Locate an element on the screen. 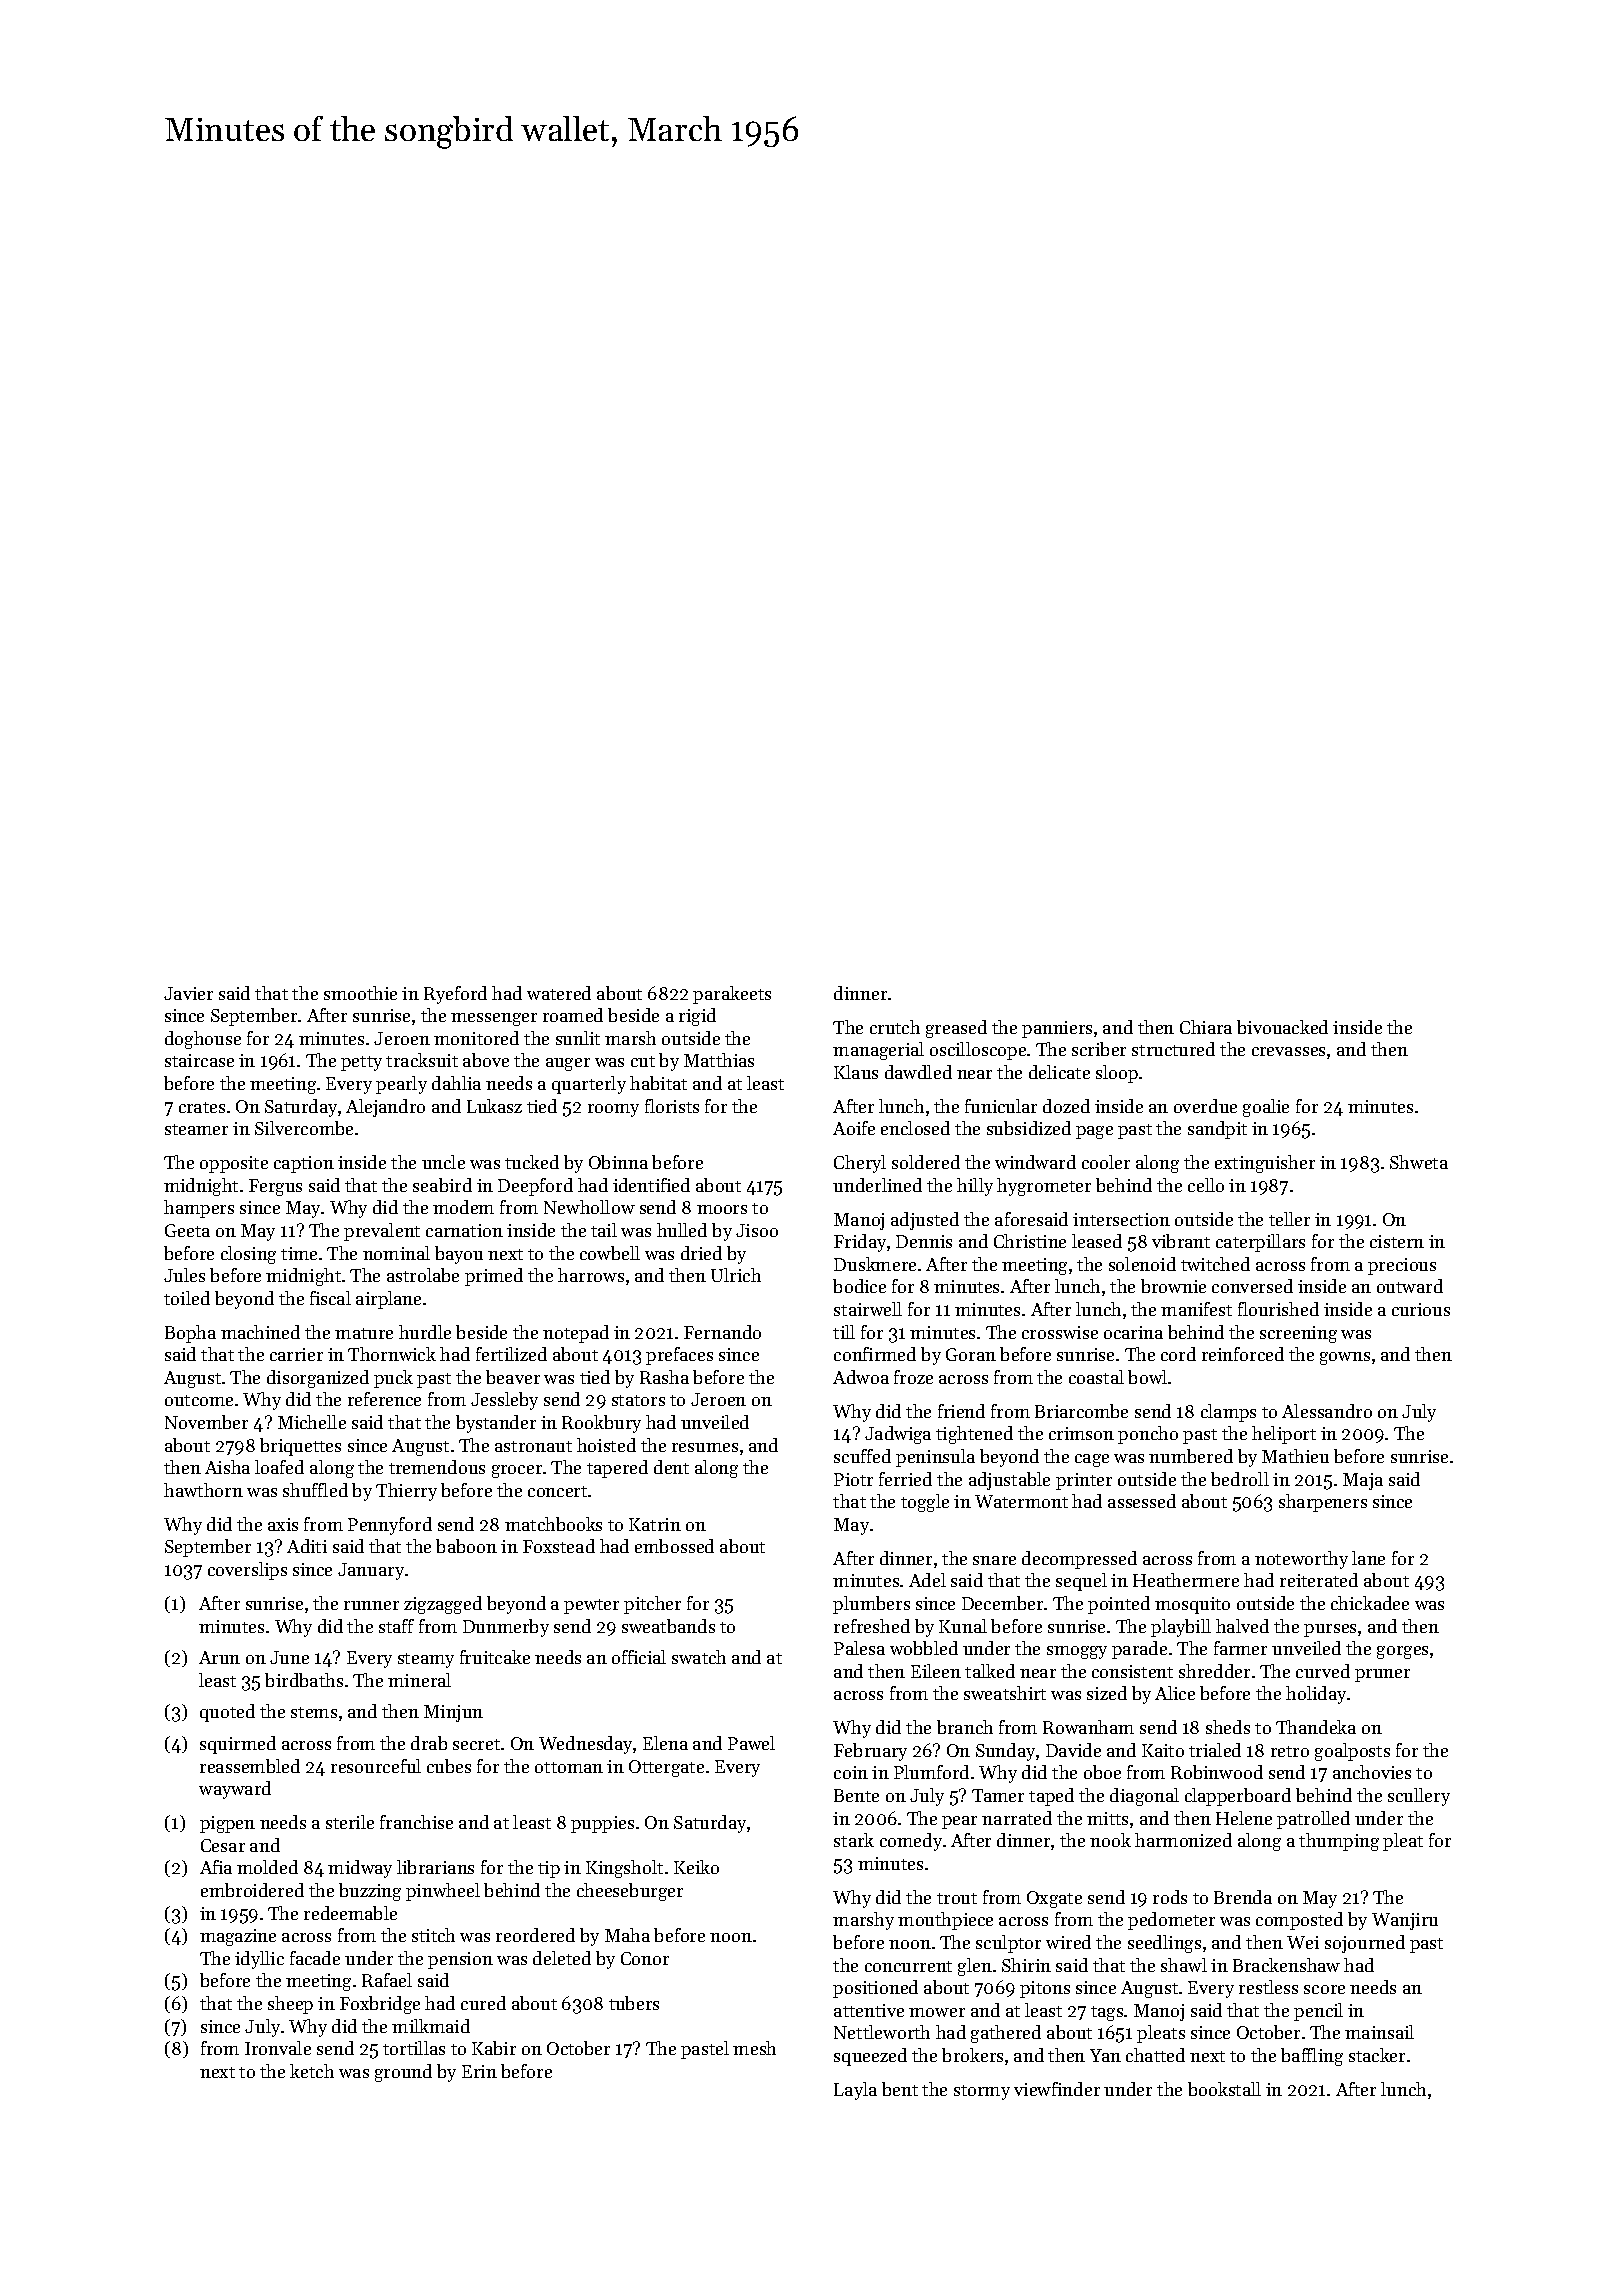 The height and width of the screenshot is (2292, 1620). attentive is located at coordinates (869, 2010).
